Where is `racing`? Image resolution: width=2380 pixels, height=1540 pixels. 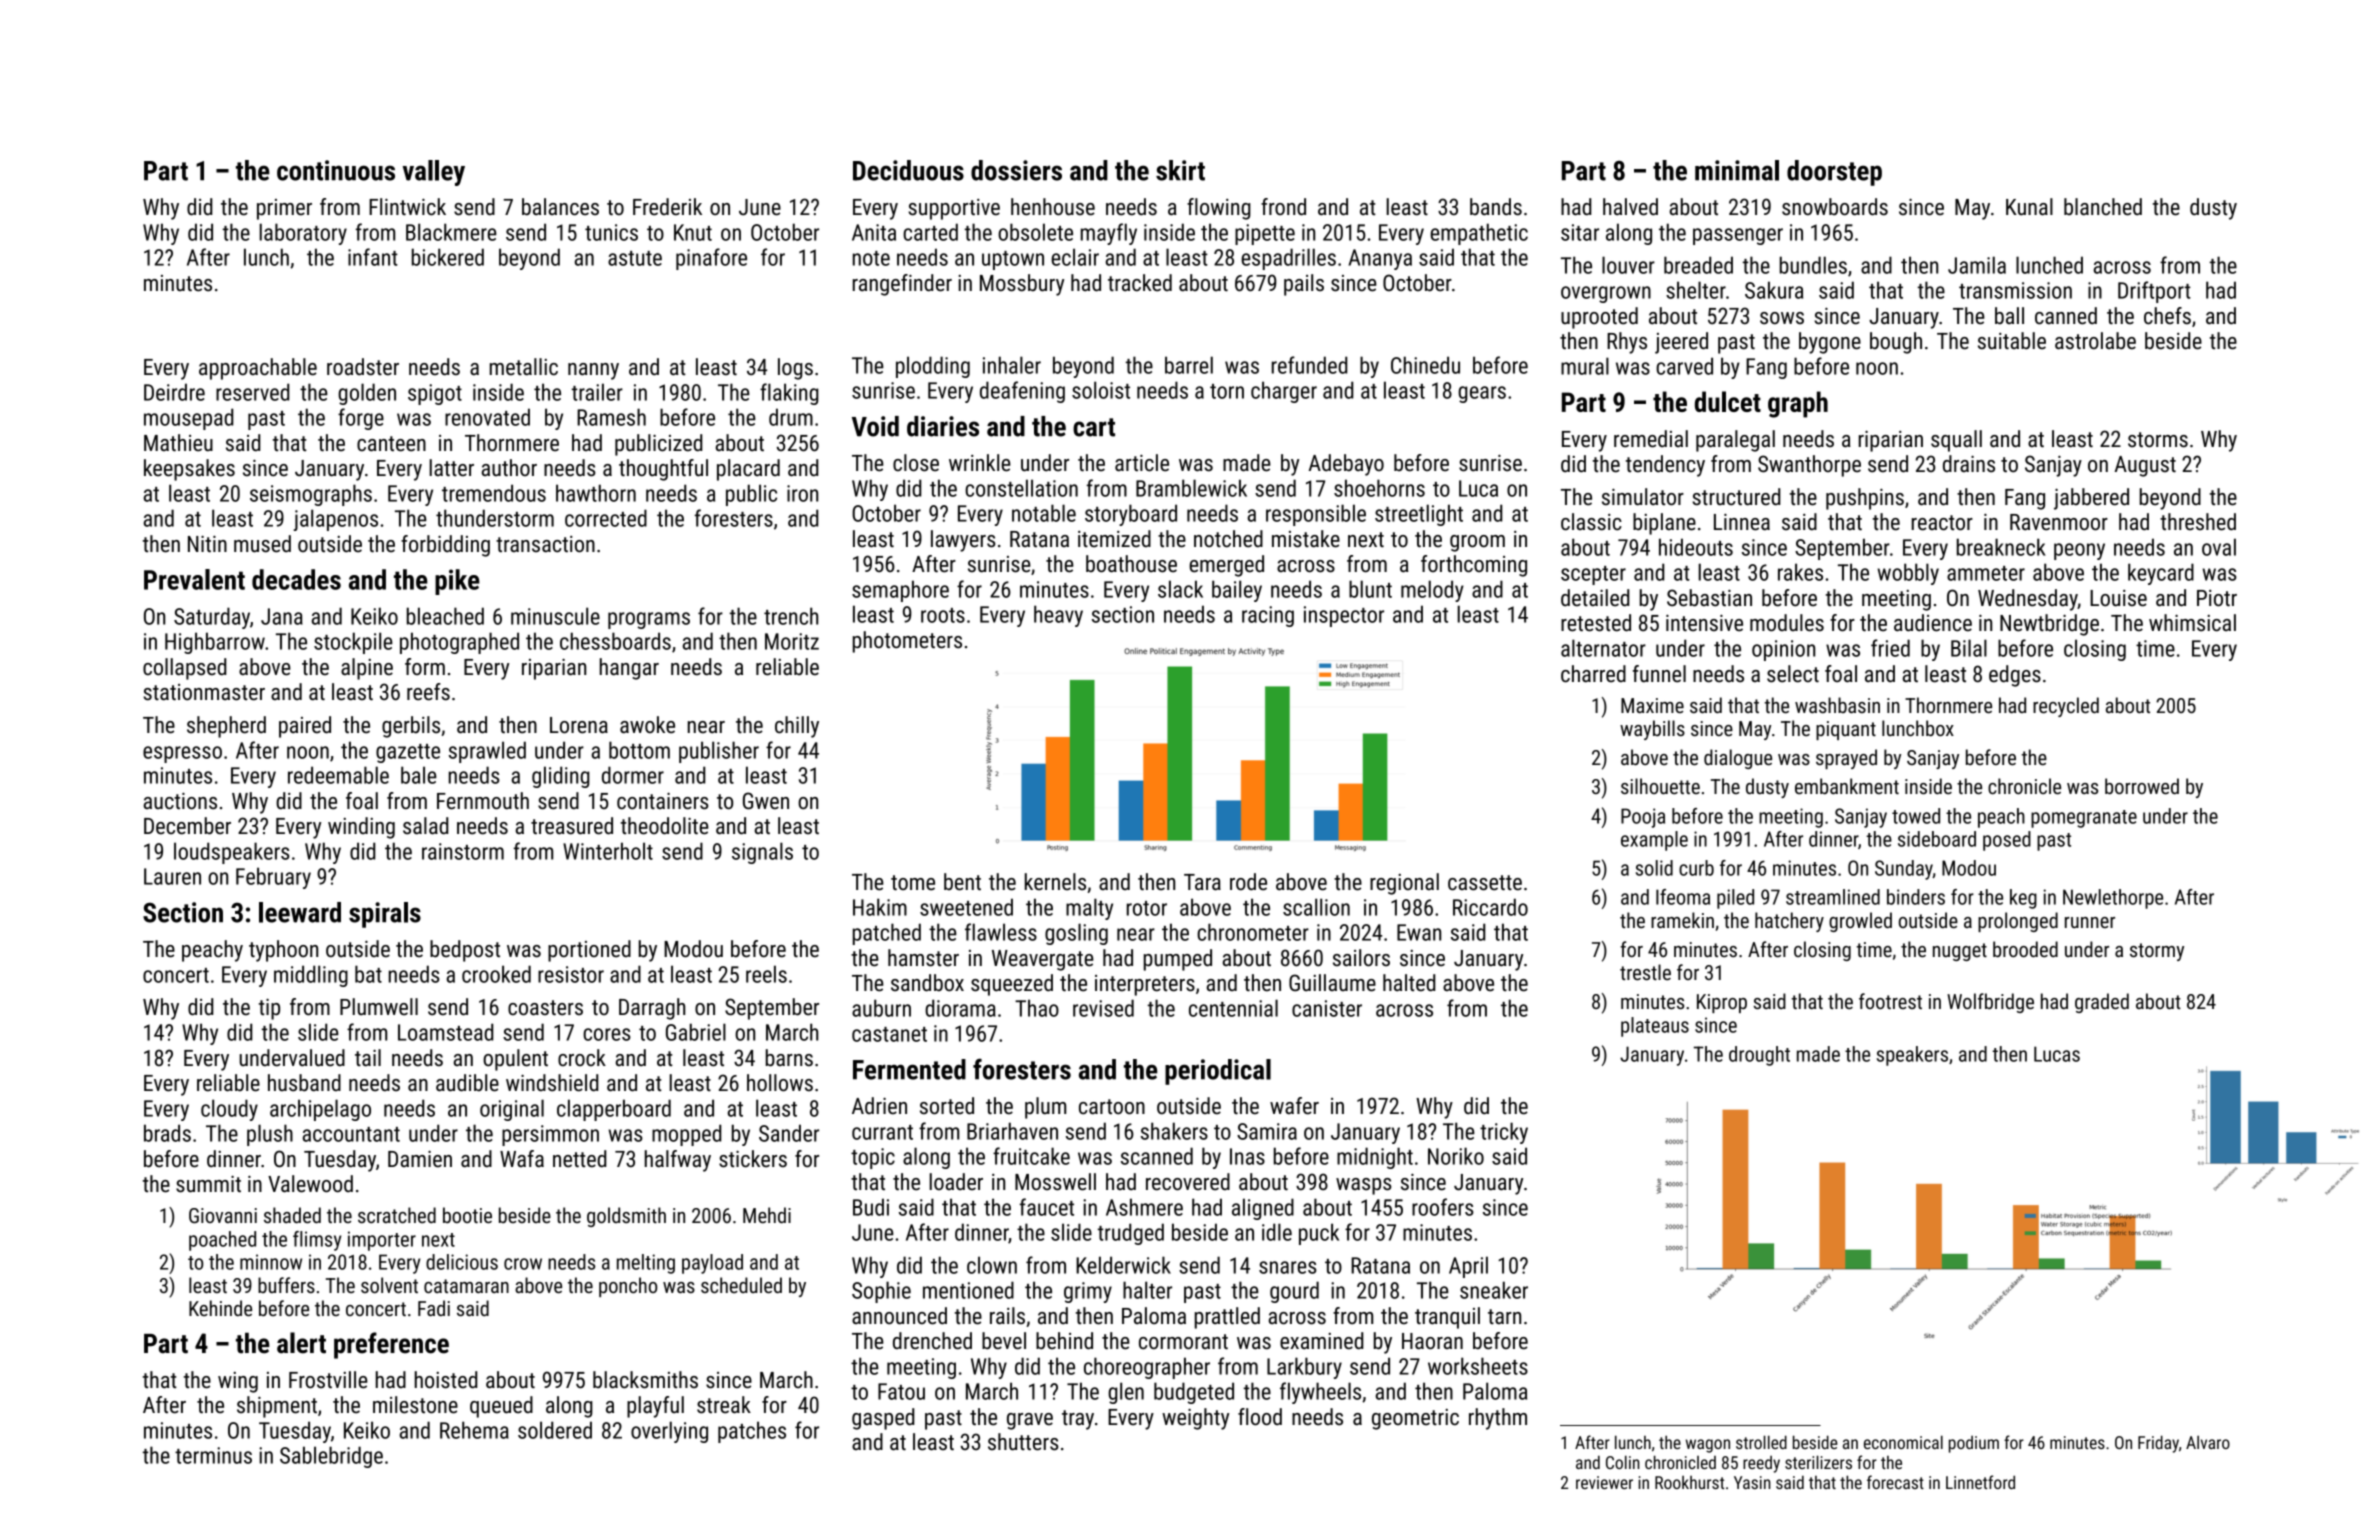
racing is located at coordinates (1268, 616).
